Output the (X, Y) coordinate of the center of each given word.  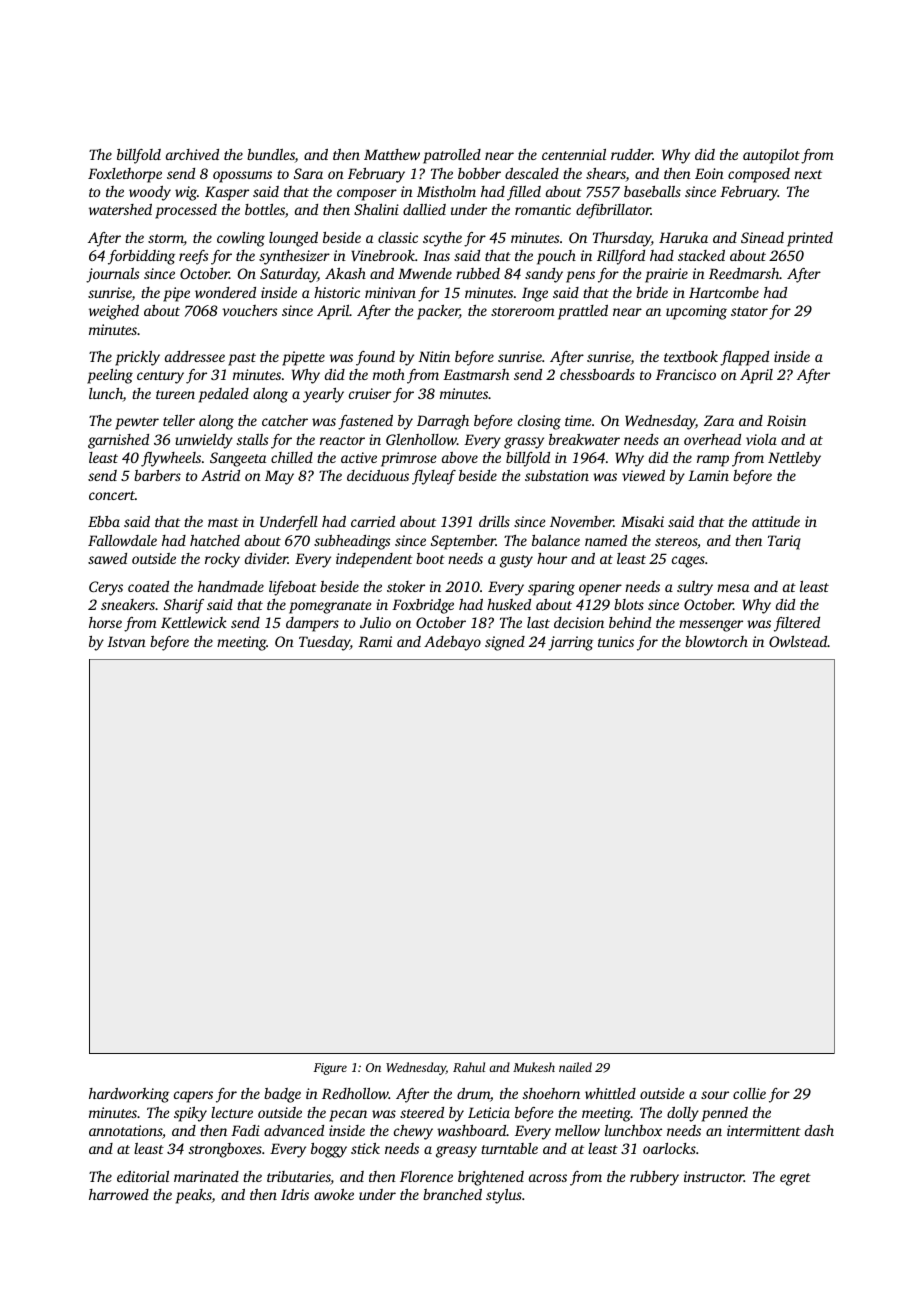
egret (795, 1179)
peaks (194, 1196)
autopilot (771, 156)
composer (367, 195)
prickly (137, 358)
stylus (504, 1196)
